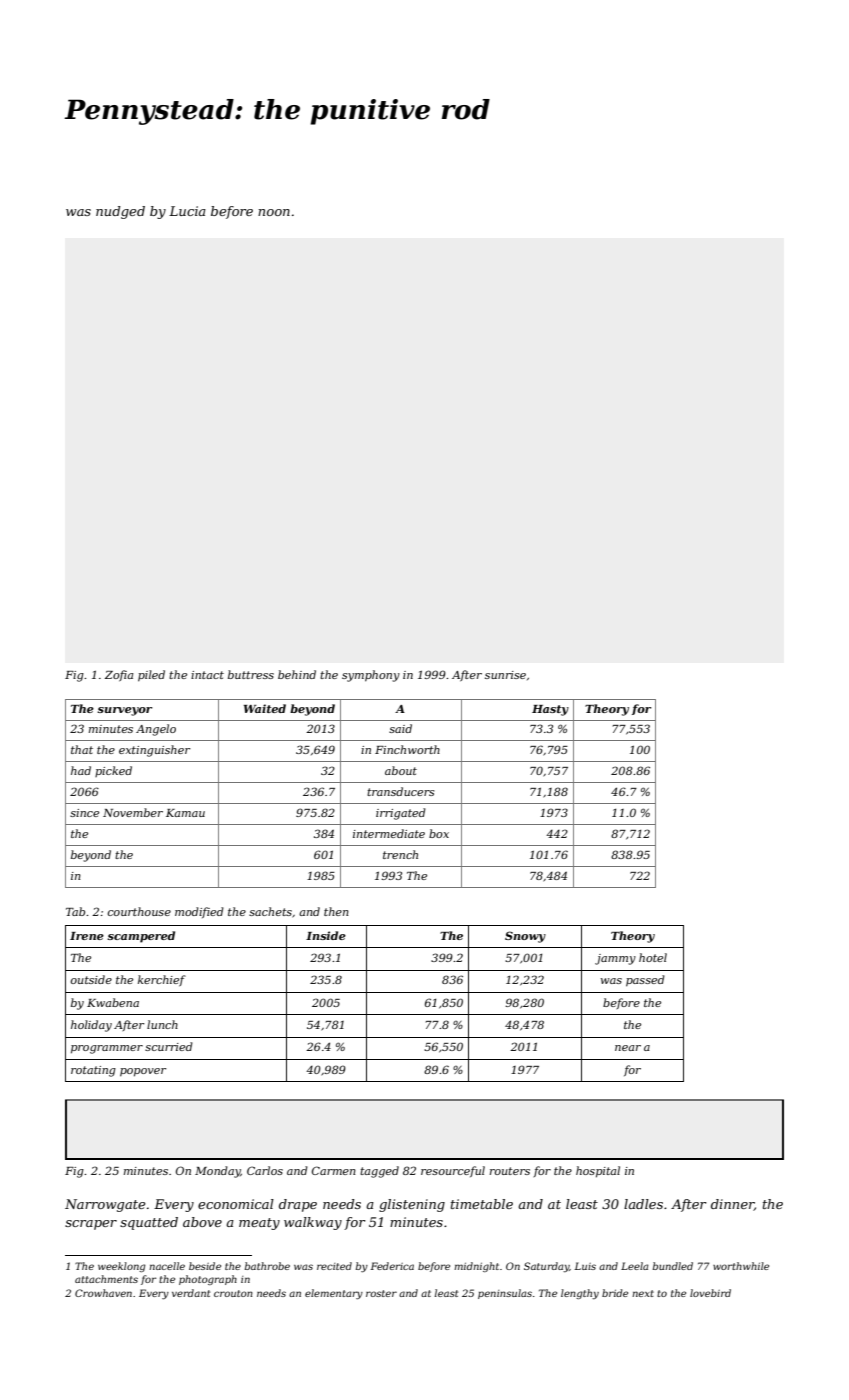 The width and height of the screenshot is (849, 1400). Describe the element at coordinates (274, 212) in the screenshot. I see `noon` at that location.
